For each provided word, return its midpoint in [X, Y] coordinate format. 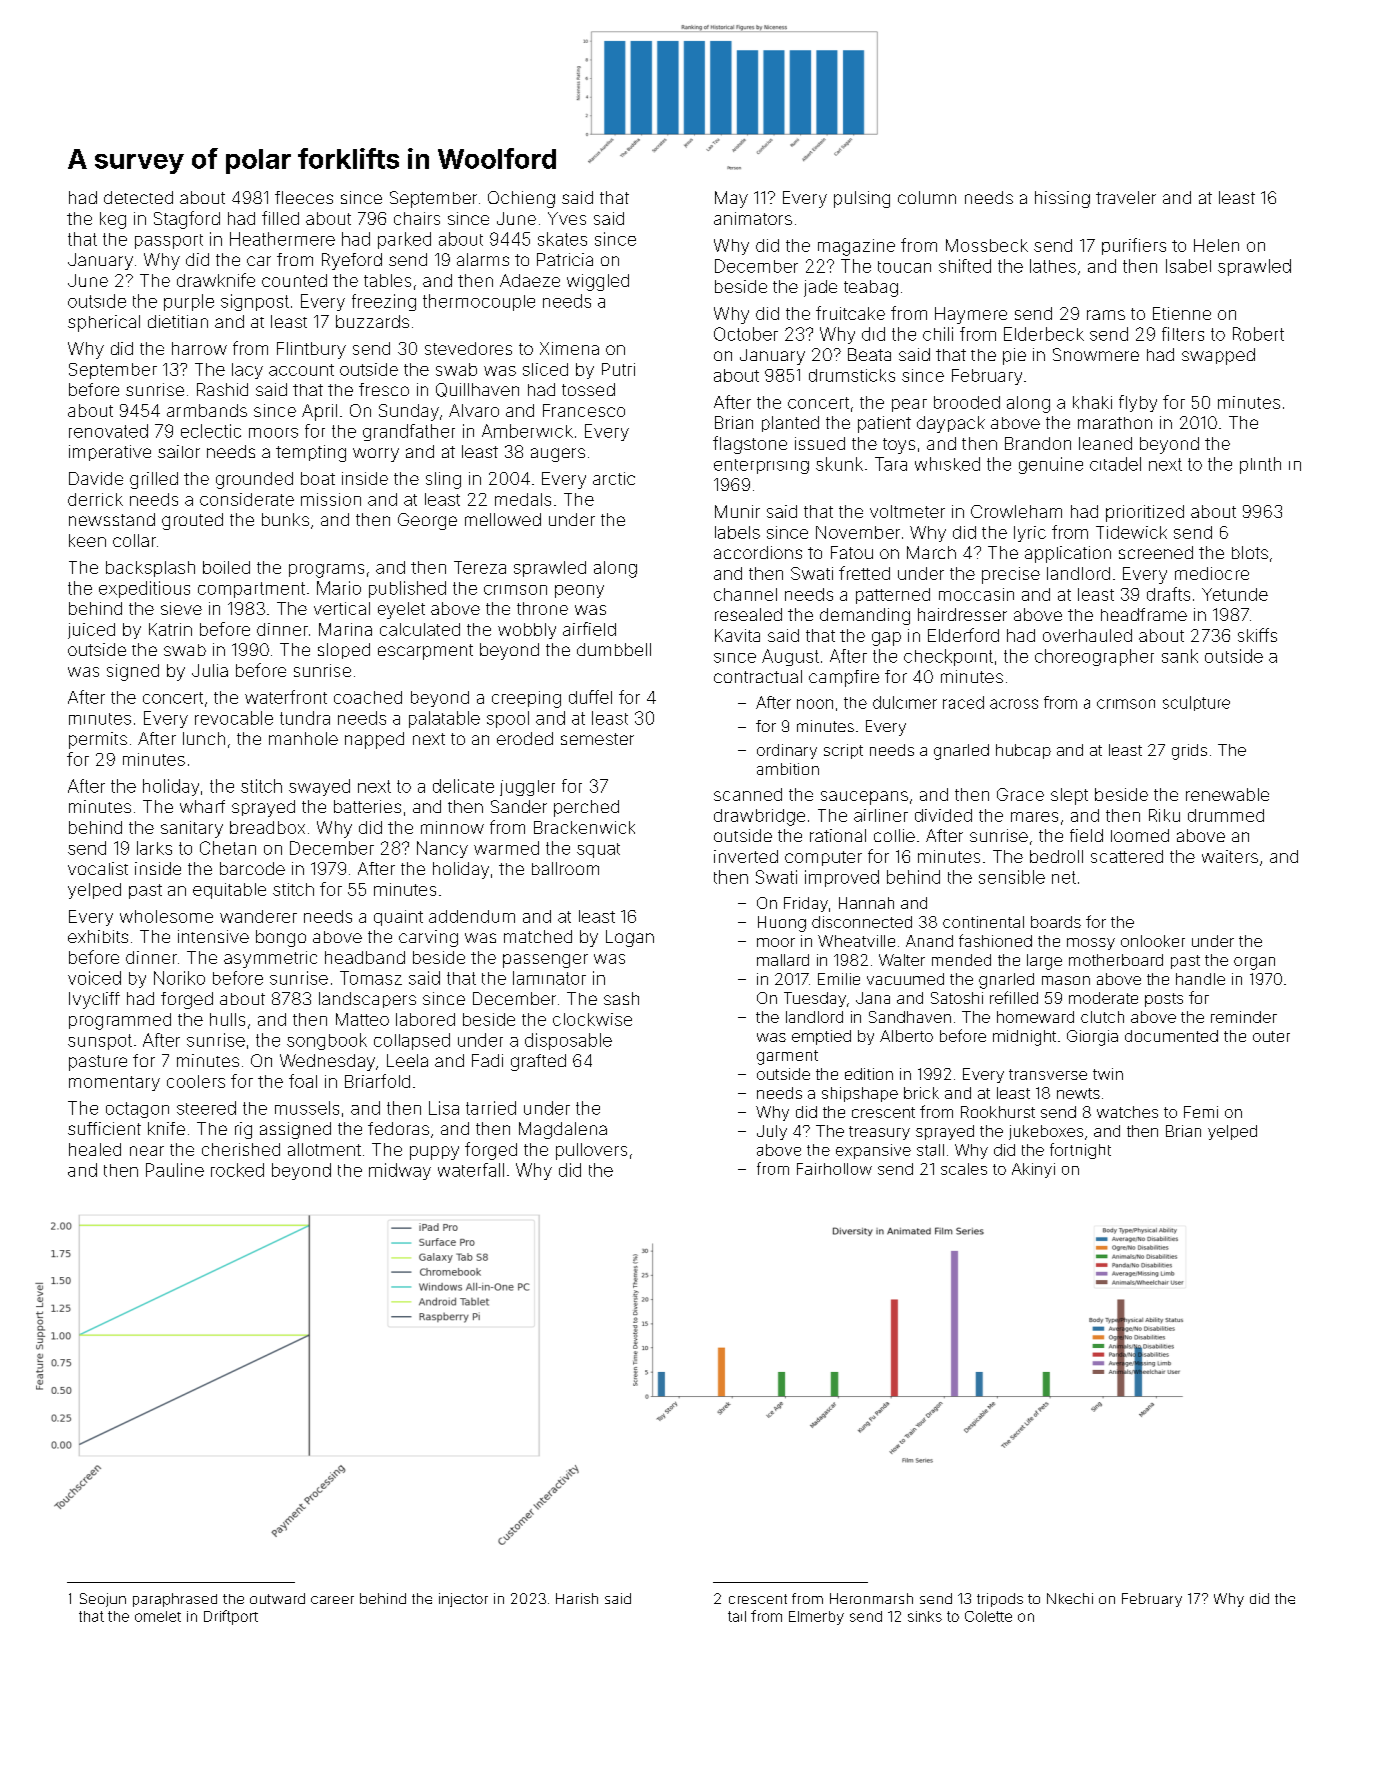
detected [138, 197]
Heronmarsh [871, 1598]
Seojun [103, 1600]
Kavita [737, 635]
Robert [1258, 334]
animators [753, 218]
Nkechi [1070, 1598]
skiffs [1257, 635]
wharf [202, 806]
